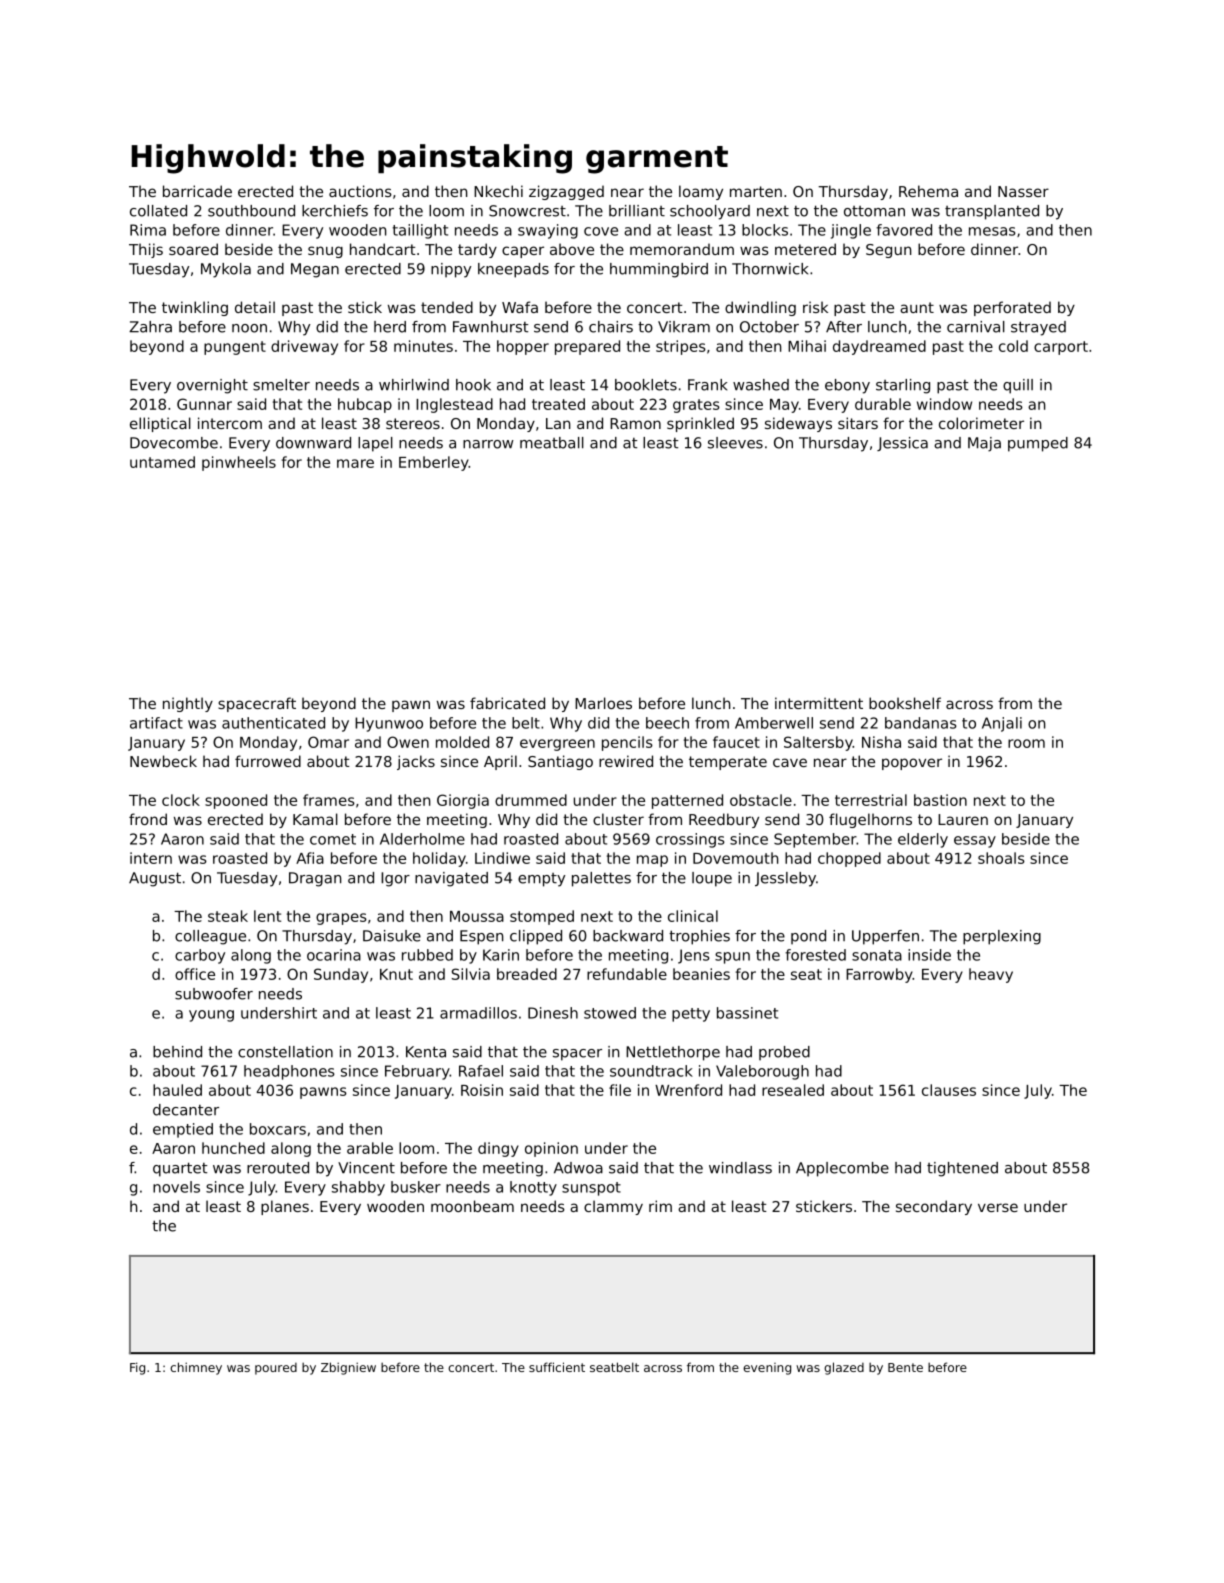 This screenshot has width=1224, height=1583. What do you see at coordinates (620, 1090) in the screenshot?
I see `file` at bounding box center [620, 1090].
